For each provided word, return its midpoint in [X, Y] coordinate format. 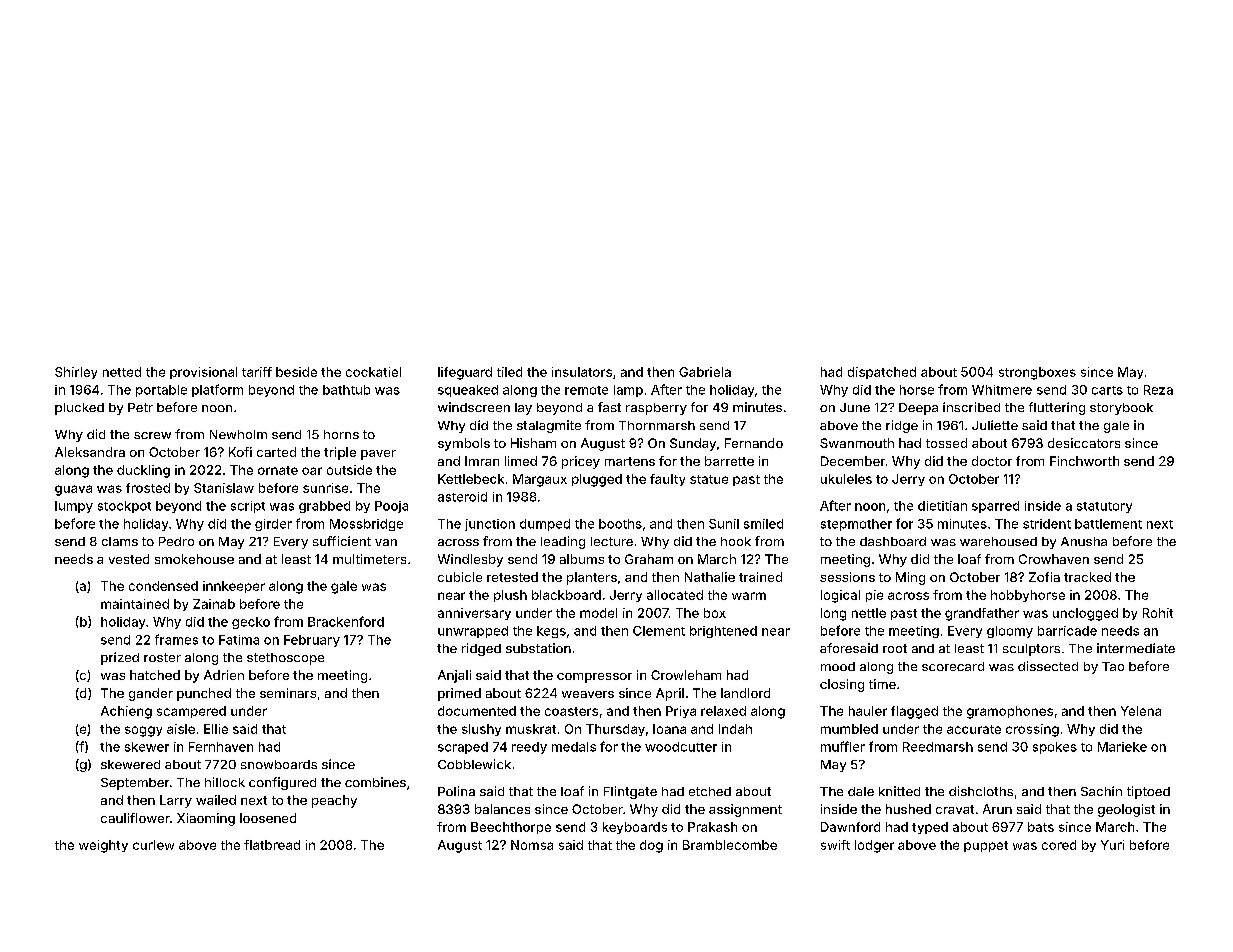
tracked [1087, 577]
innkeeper [234, 587]
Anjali [454, 676]
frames [176, 639]
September [135, 784]
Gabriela [705, 372]
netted [122, 372]
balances [502, 809]
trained [760, 577]
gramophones [1010, 712]
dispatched [882, 373]
